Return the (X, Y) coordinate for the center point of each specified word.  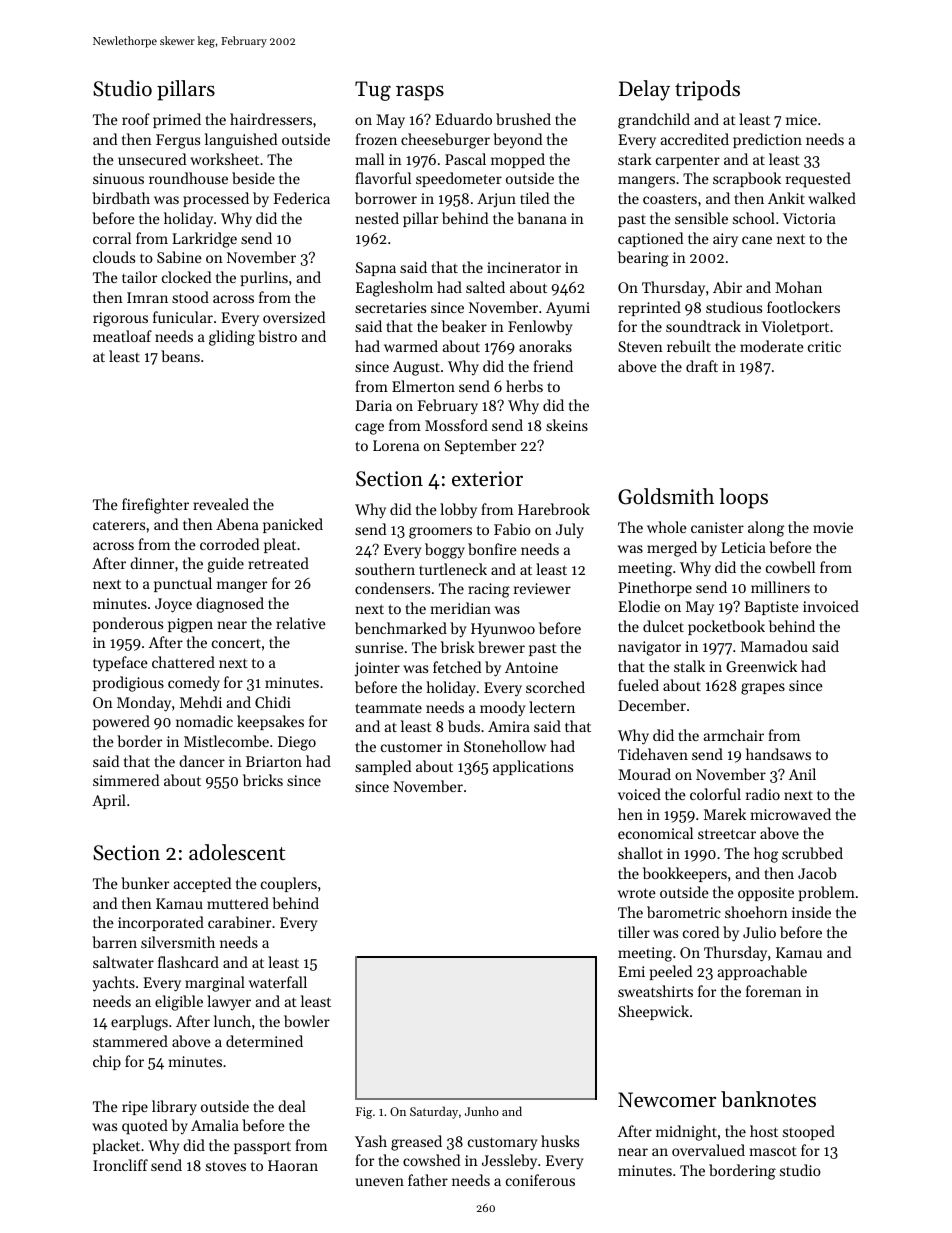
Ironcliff (120, 1165)
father (428, 1180)
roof (136, 119)
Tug (373, 91)
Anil (802, 774)
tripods (707, 90)
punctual (183, 584)
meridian (461, 608)
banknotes (768, 1099)
